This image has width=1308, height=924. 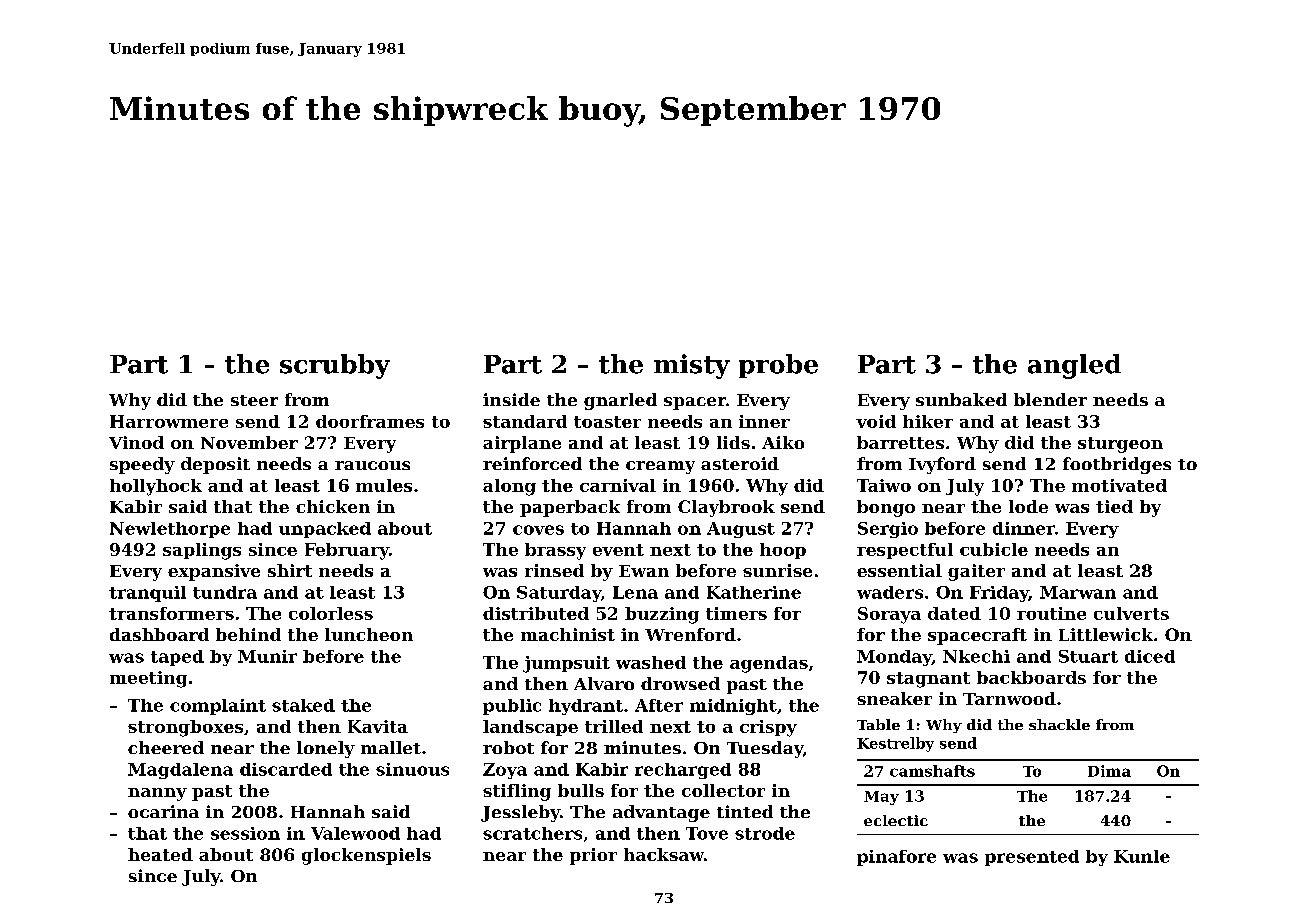 What do you see at coordinates (171, 613) in the image?
I see `transformers` at bounding box center [171, 613].
